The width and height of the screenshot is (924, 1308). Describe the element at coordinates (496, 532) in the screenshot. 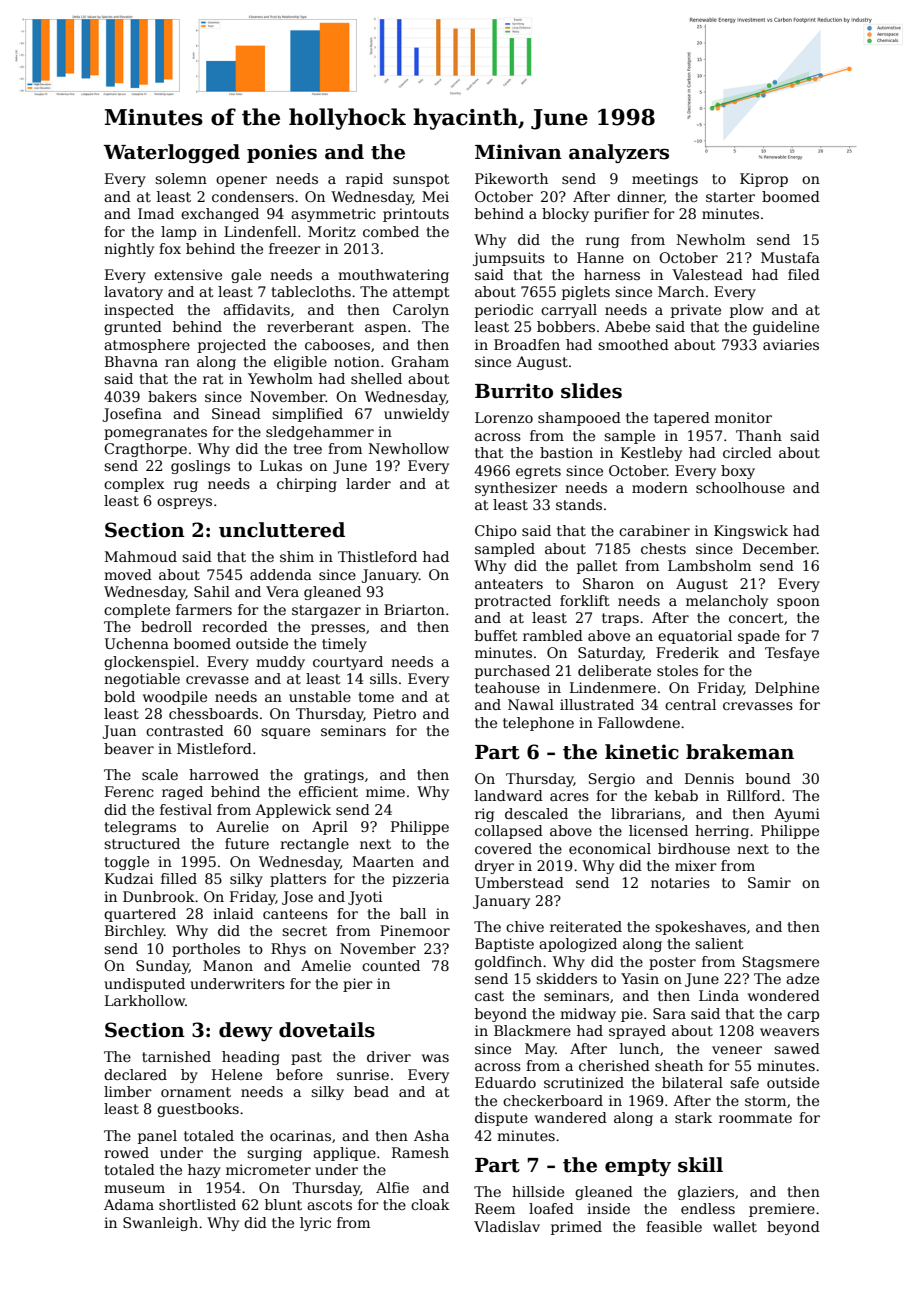

I see `Chipo` at that location.
